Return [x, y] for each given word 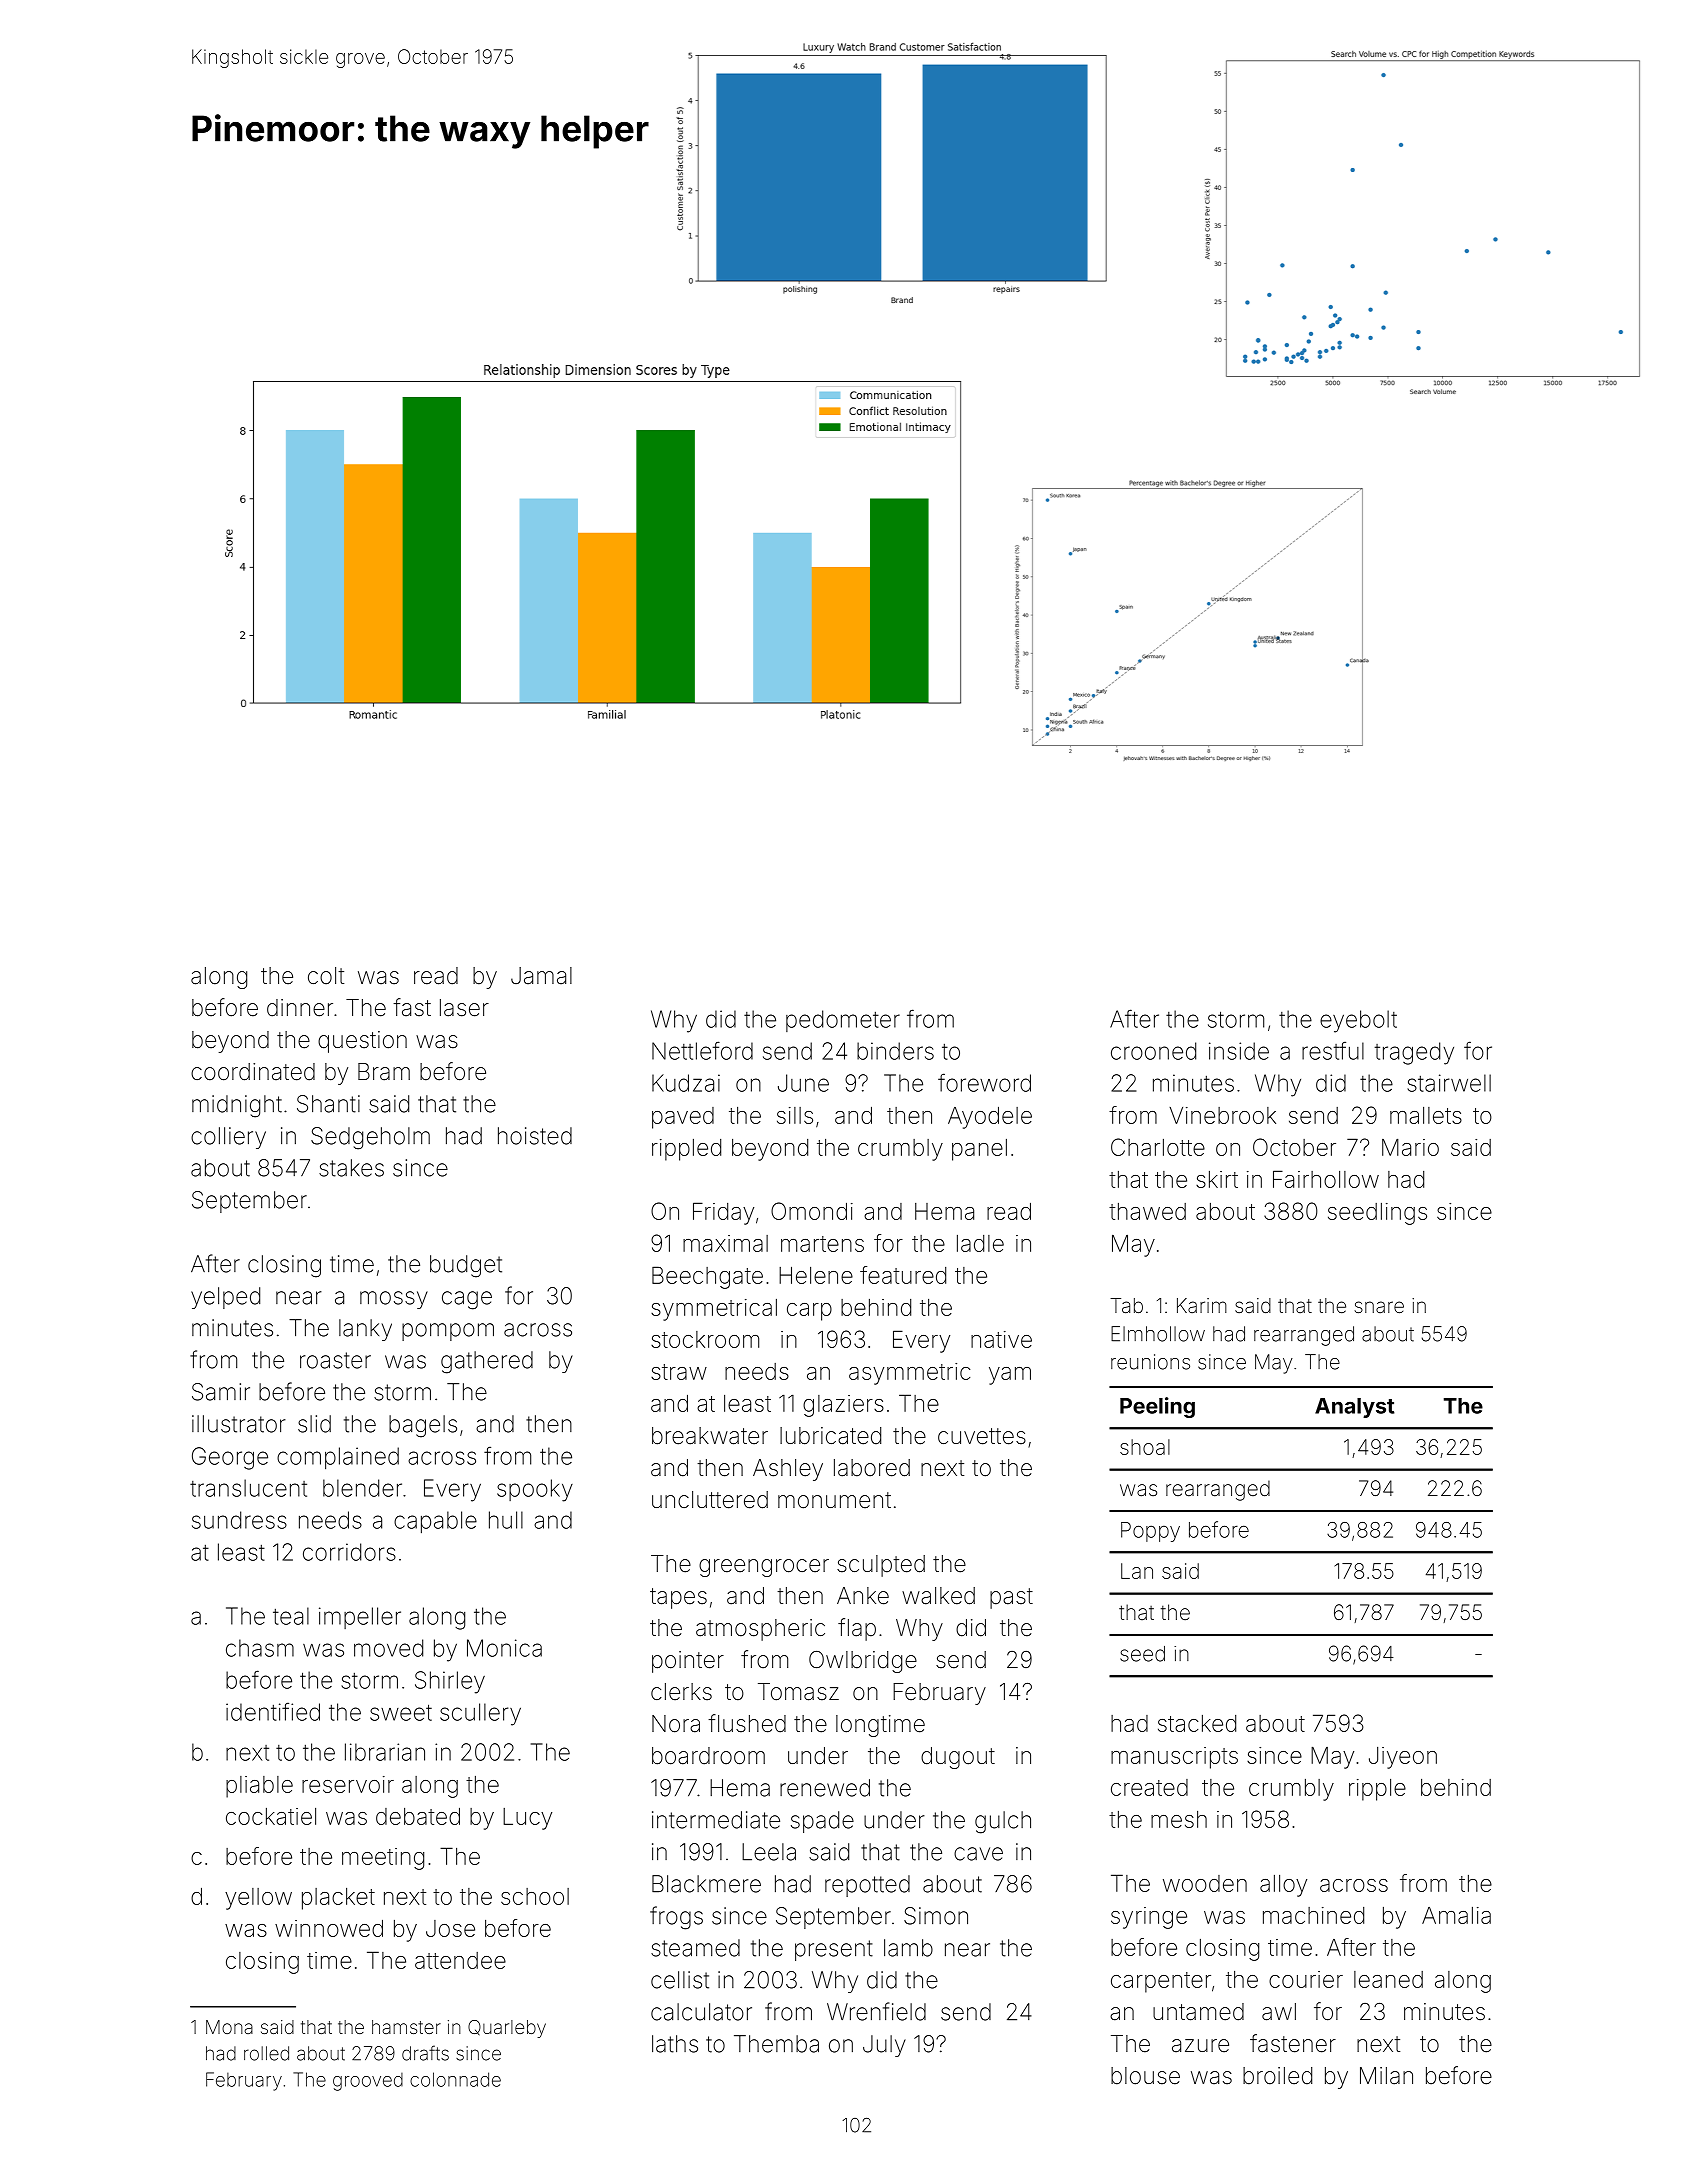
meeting [383, 1859]
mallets [1426, 1115]
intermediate [716, 1820]
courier [1306, 1979]
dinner [300, 1008]
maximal [725, 1243]
